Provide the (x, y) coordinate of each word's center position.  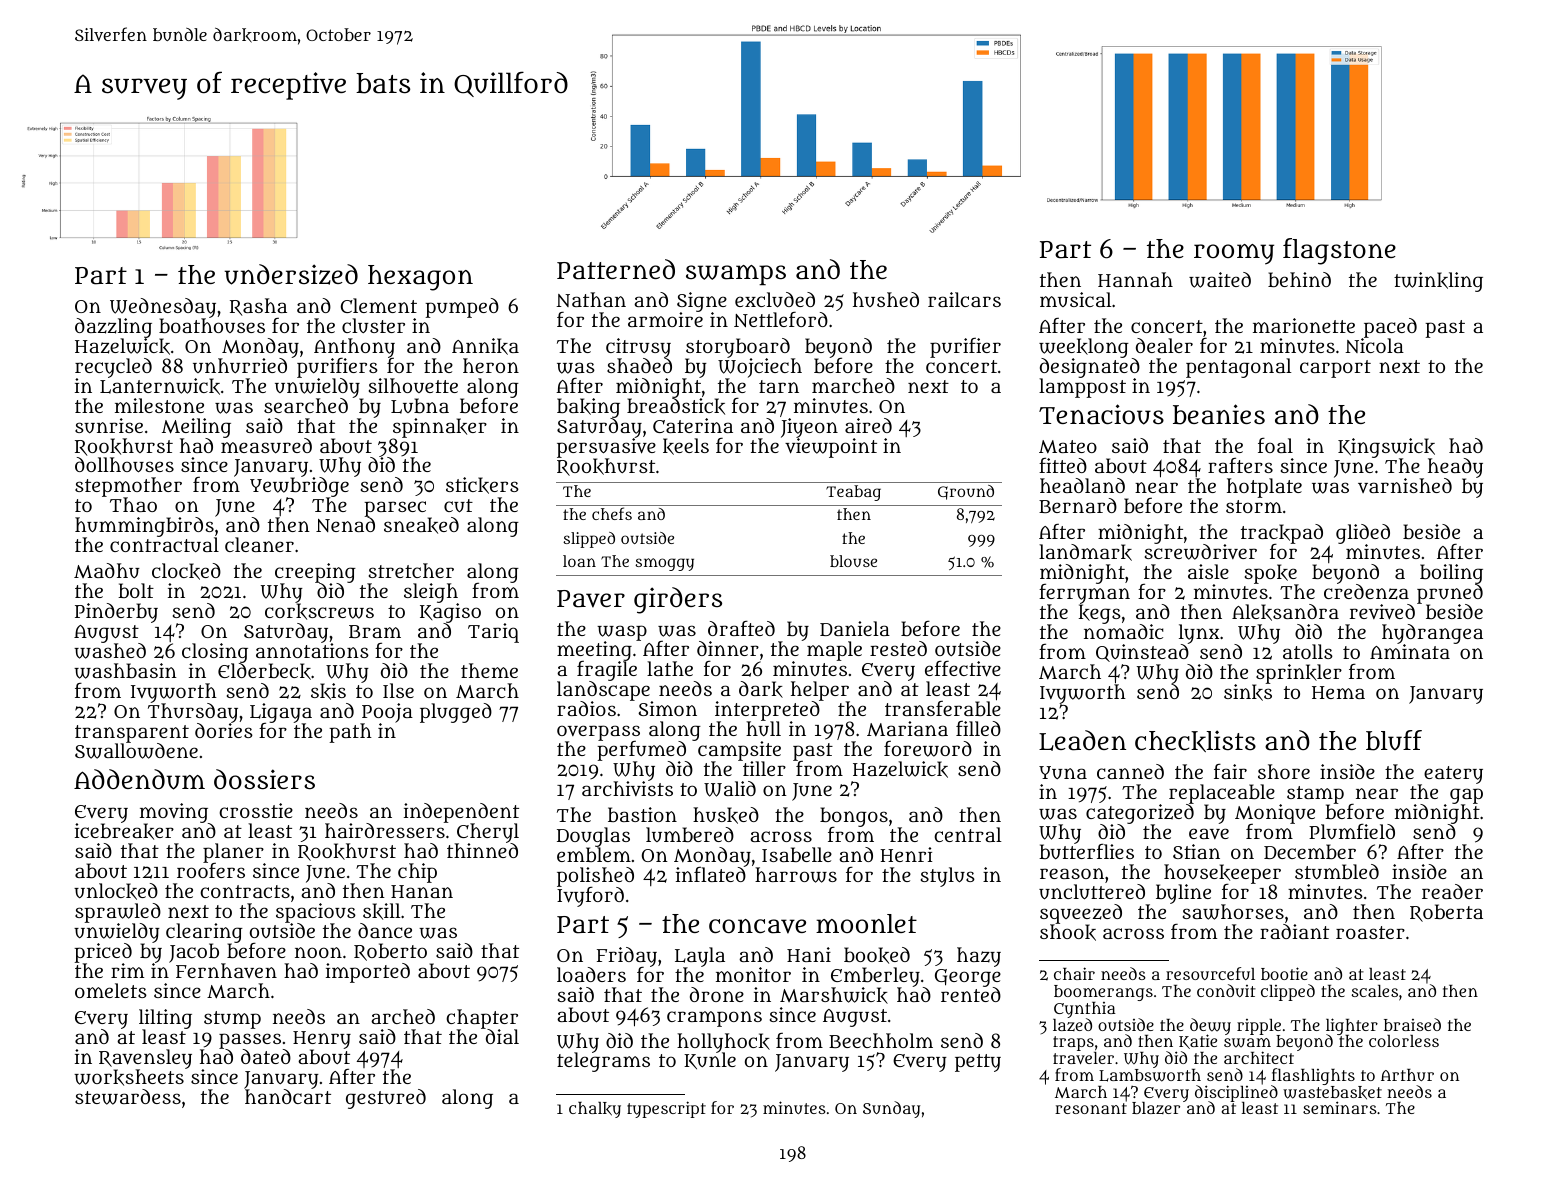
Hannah (1135, 279)
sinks (1248, 692)
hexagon (420, 278)
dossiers (264, 779)
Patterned (616, 269)
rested (898, 648)
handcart (288, 1096)
